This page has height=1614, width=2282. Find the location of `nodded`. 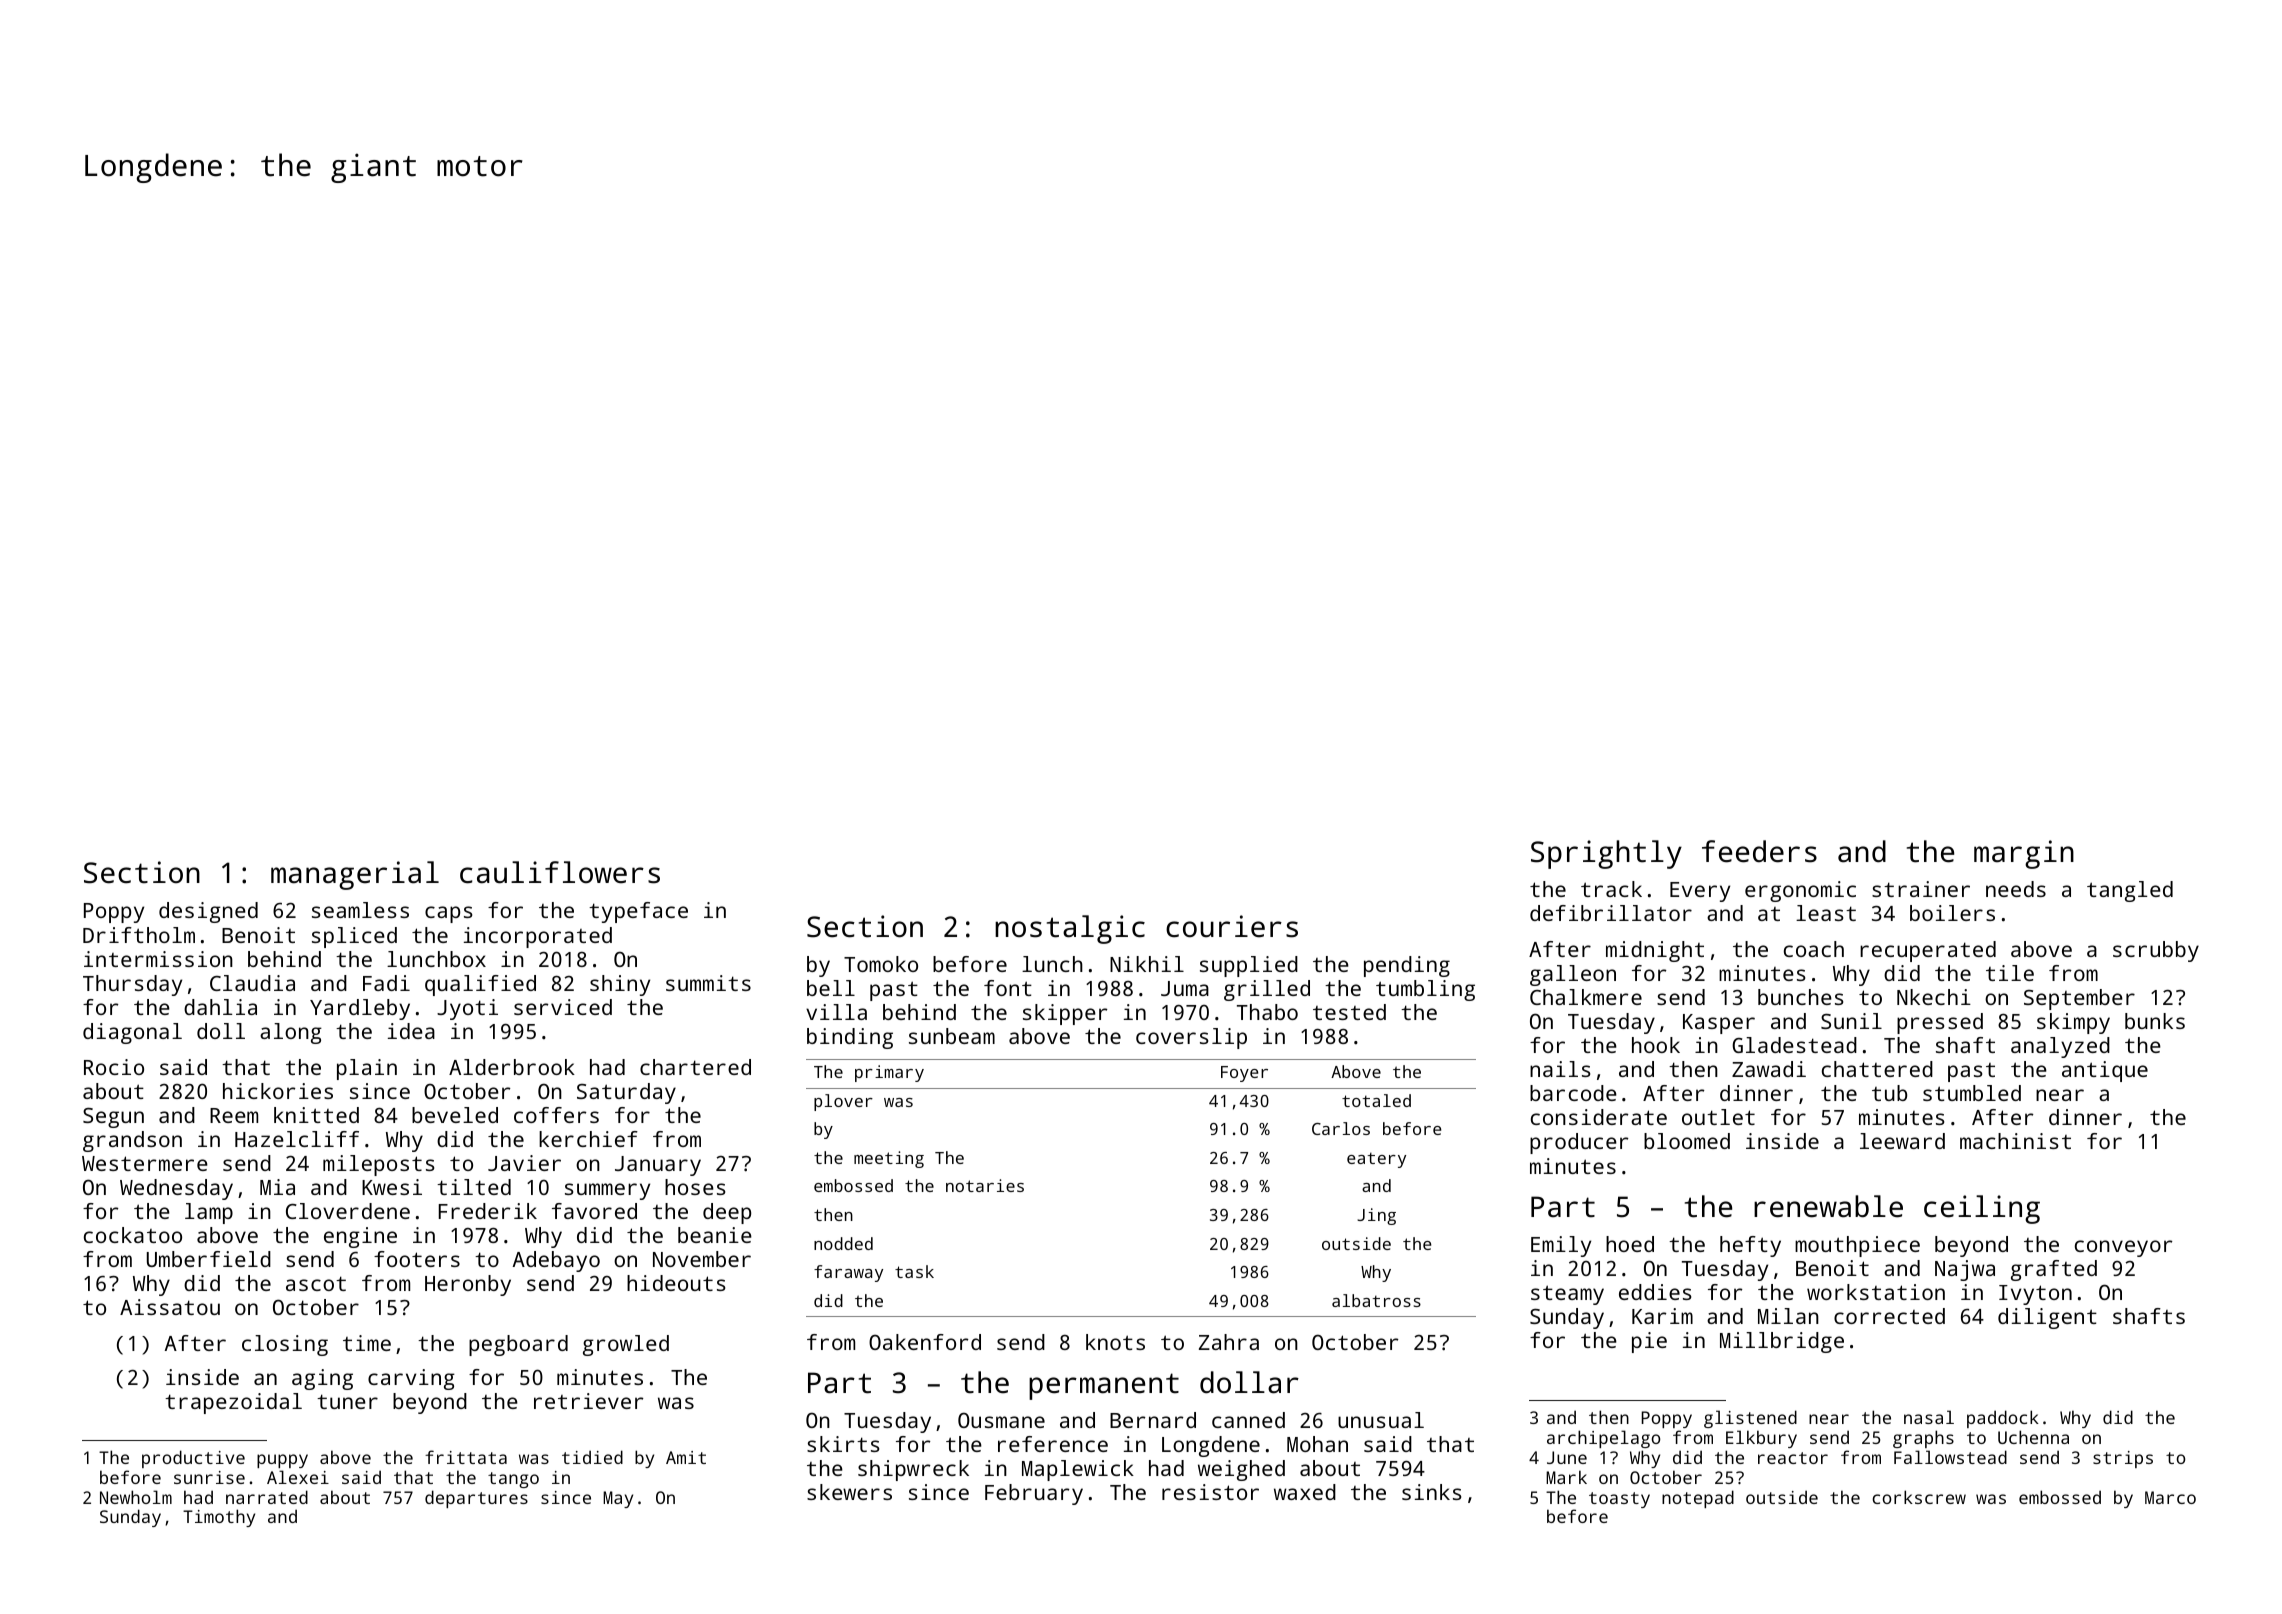

nodded is located at coordinates (843, 1243).
